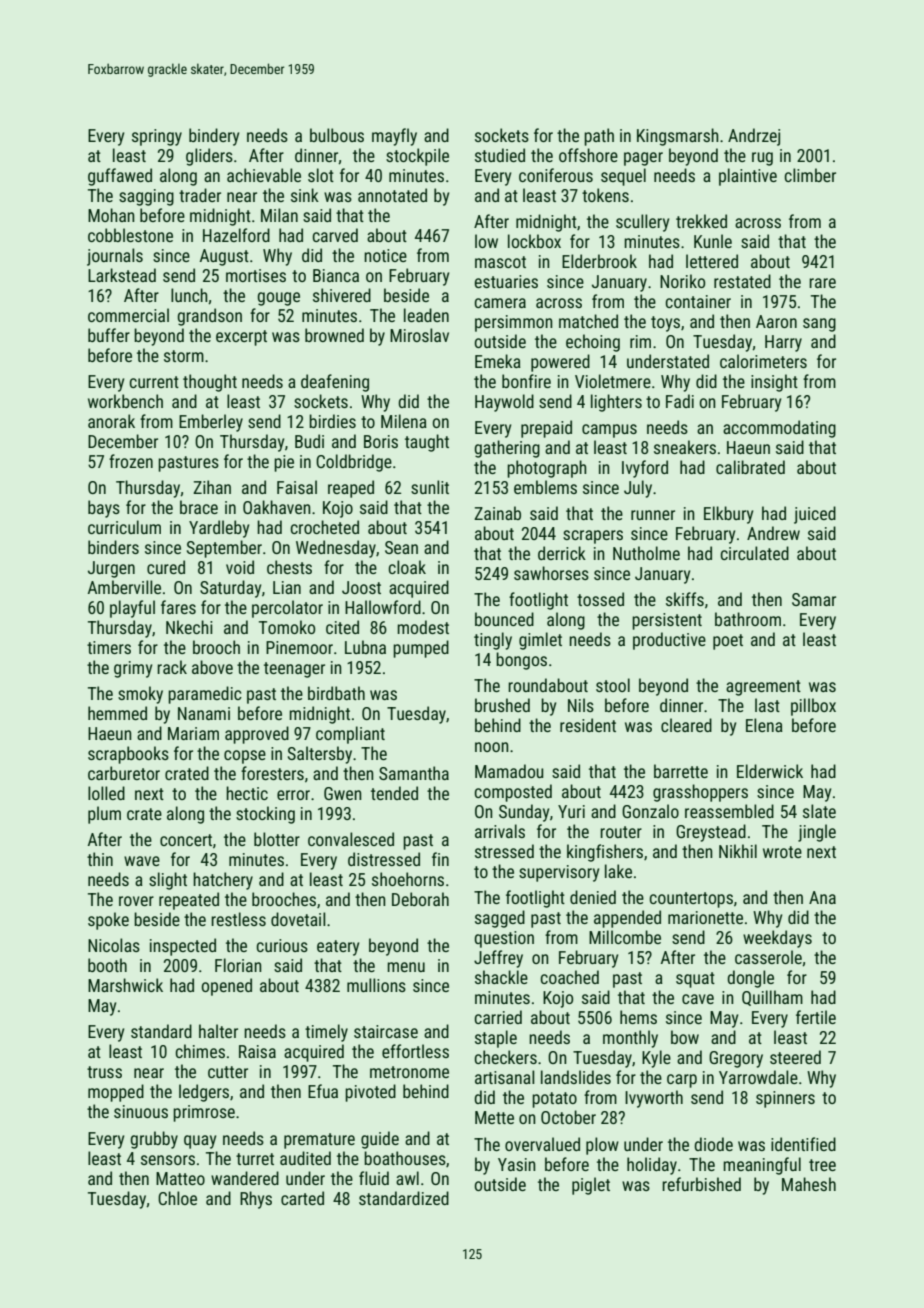  What do you see at coordinates (777, 939) in the screenshot?
I see `weekdays` at bounding box center [777, 939].
